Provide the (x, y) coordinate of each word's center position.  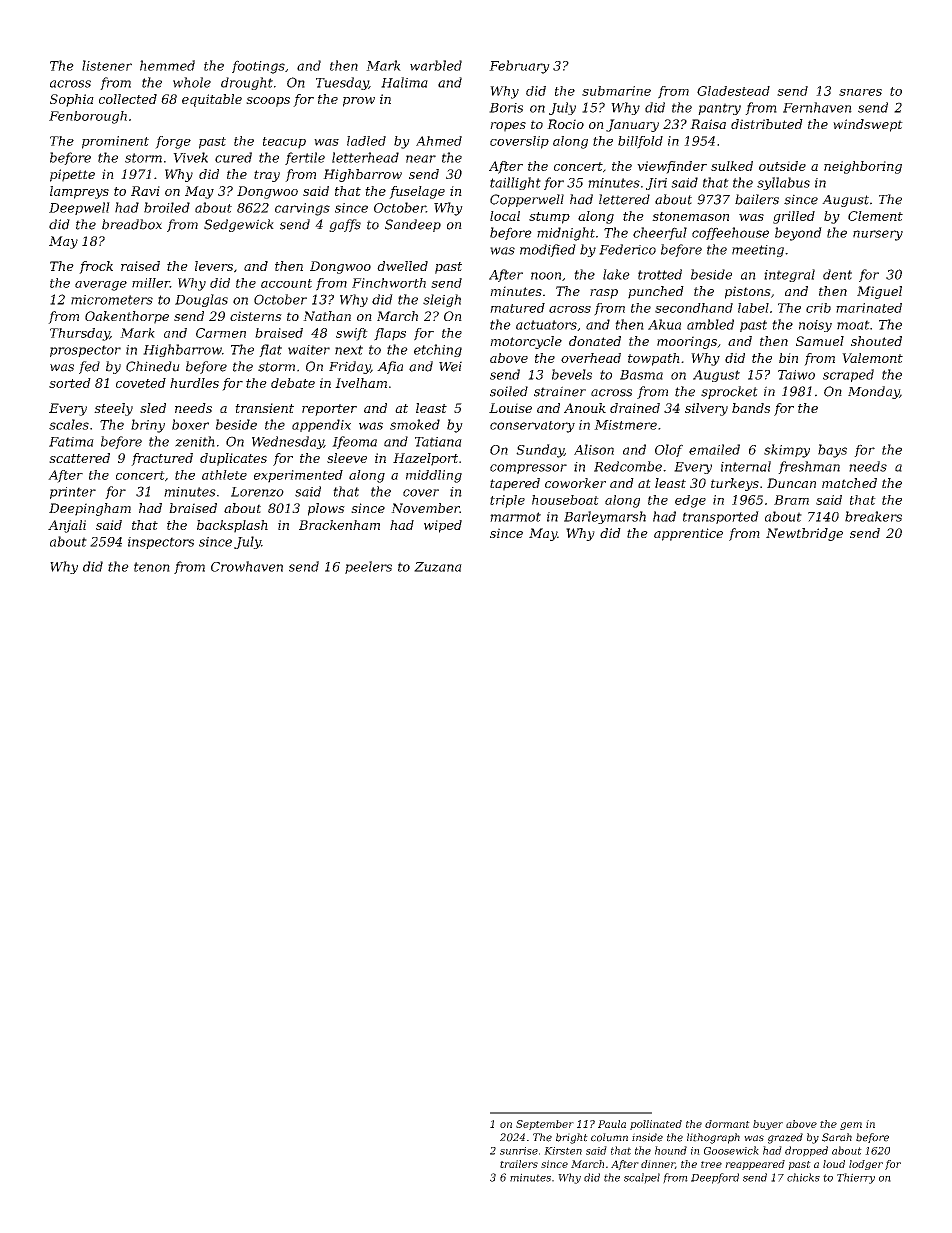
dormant (727, 1124)
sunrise (519, 1151)
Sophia (72, 100)
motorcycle (526, 342)
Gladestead (733, 91)
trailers (519, 1164)
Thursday (80, 334)
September (545, 1125)
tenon (152, 567)
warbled (436, 65)
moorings (687, 342)
